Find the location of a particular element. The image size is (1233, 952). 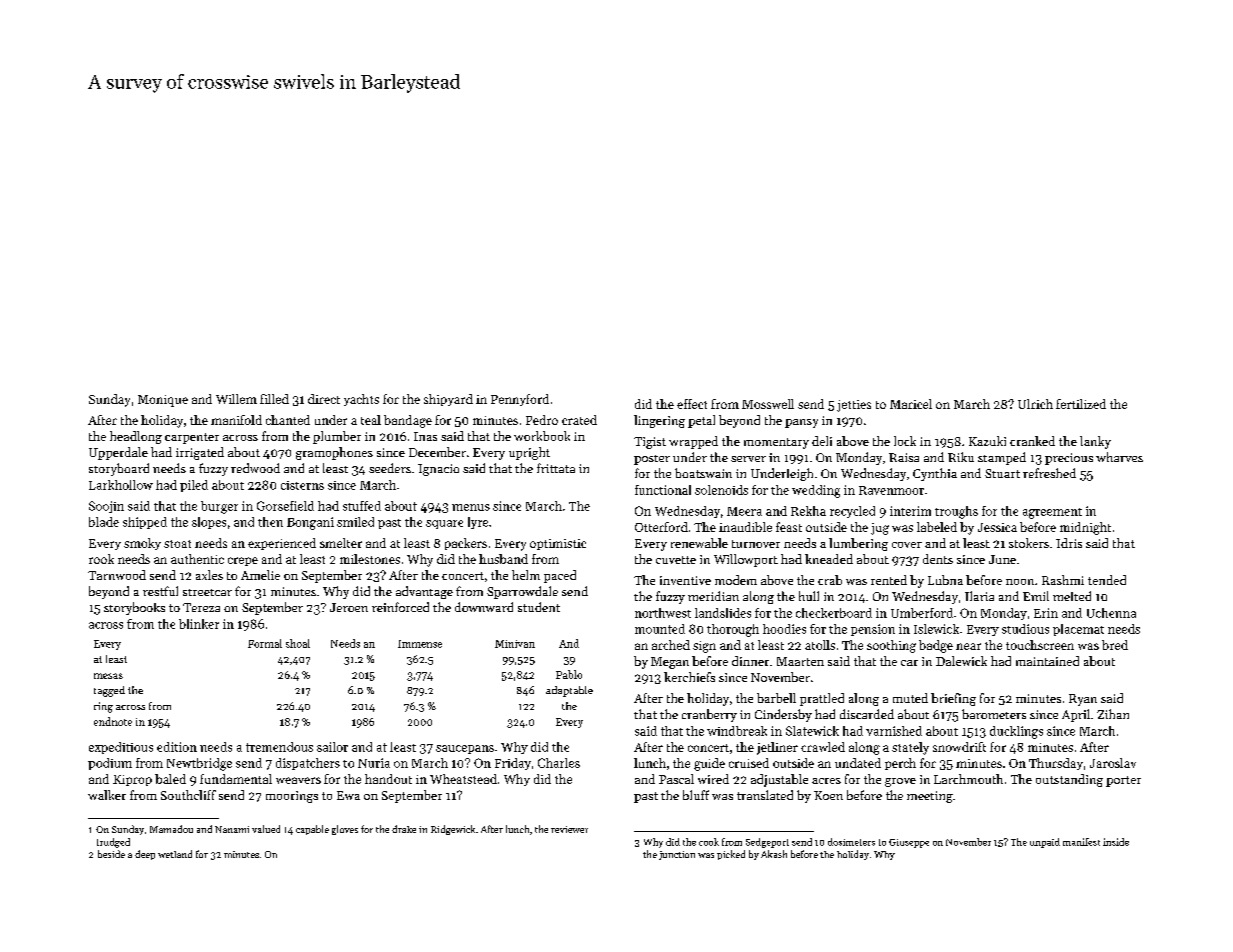

Wheatstead is located at coordinates (463, 779).
